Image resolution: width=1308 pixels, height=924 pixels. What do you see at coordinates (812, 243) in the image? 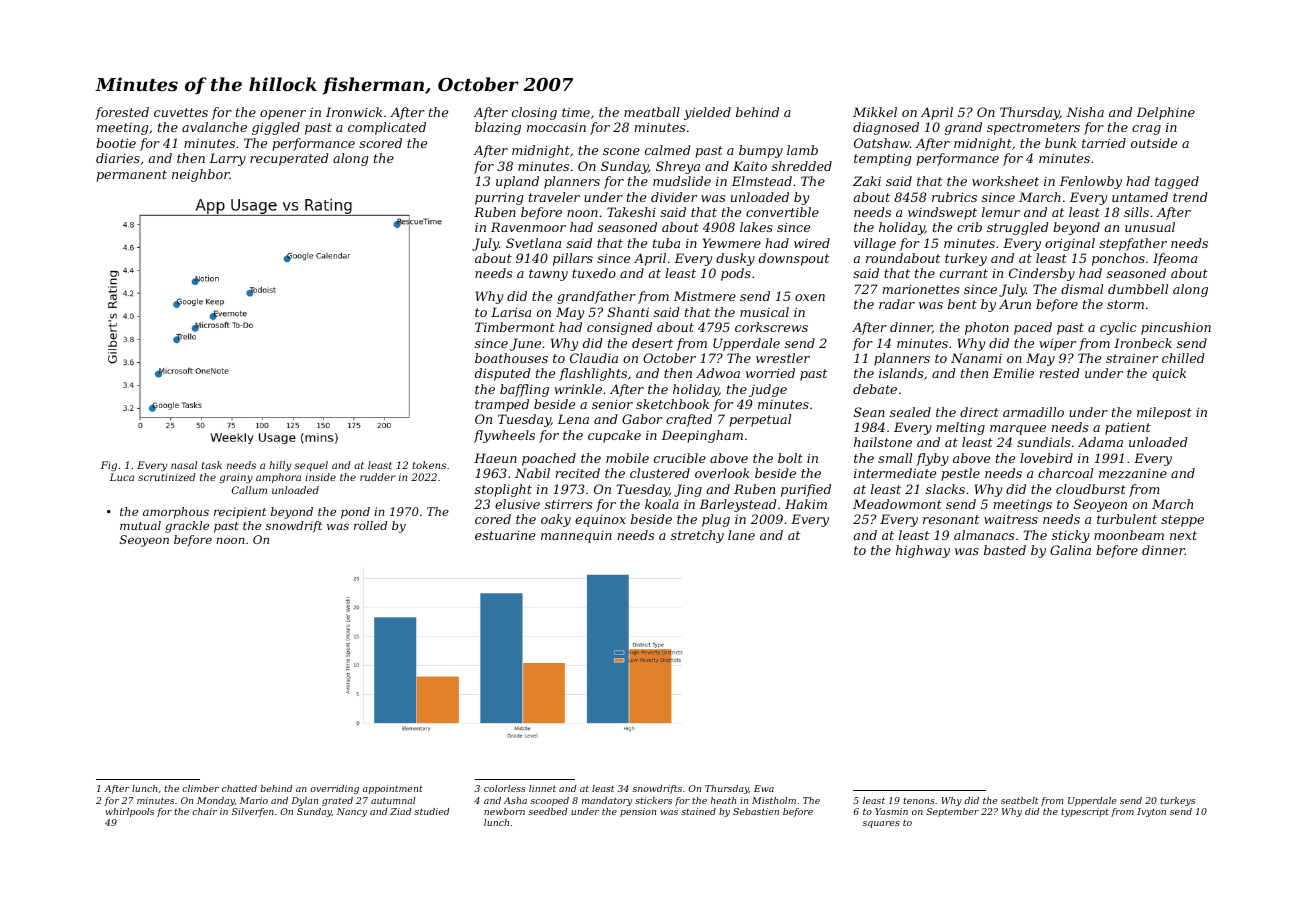
I see `wired` at bounding box center [812, 243].
